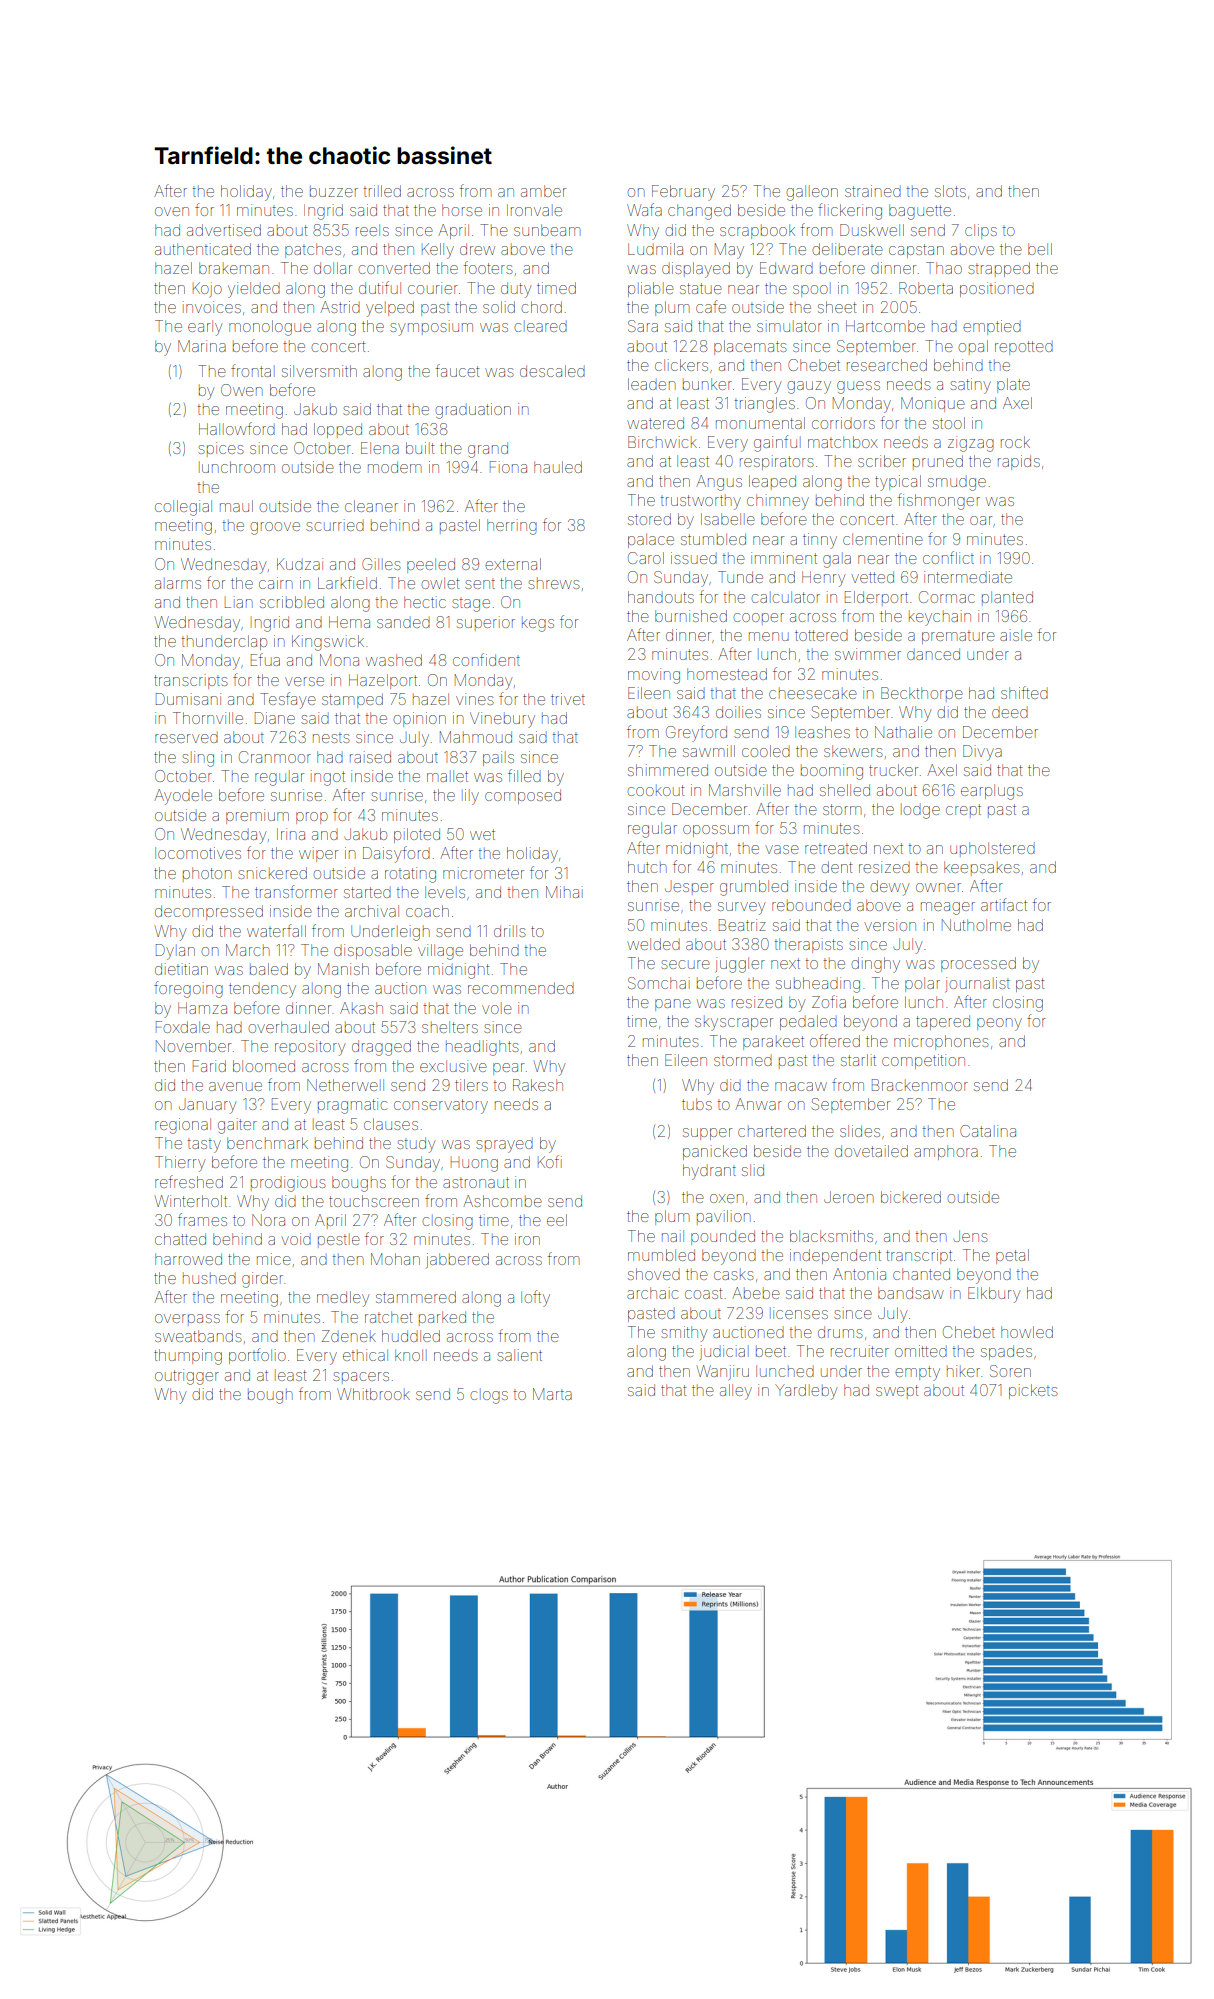  Describe the element at coordinates (835, 1040) in the screenshot. I see `offered` at that location.
